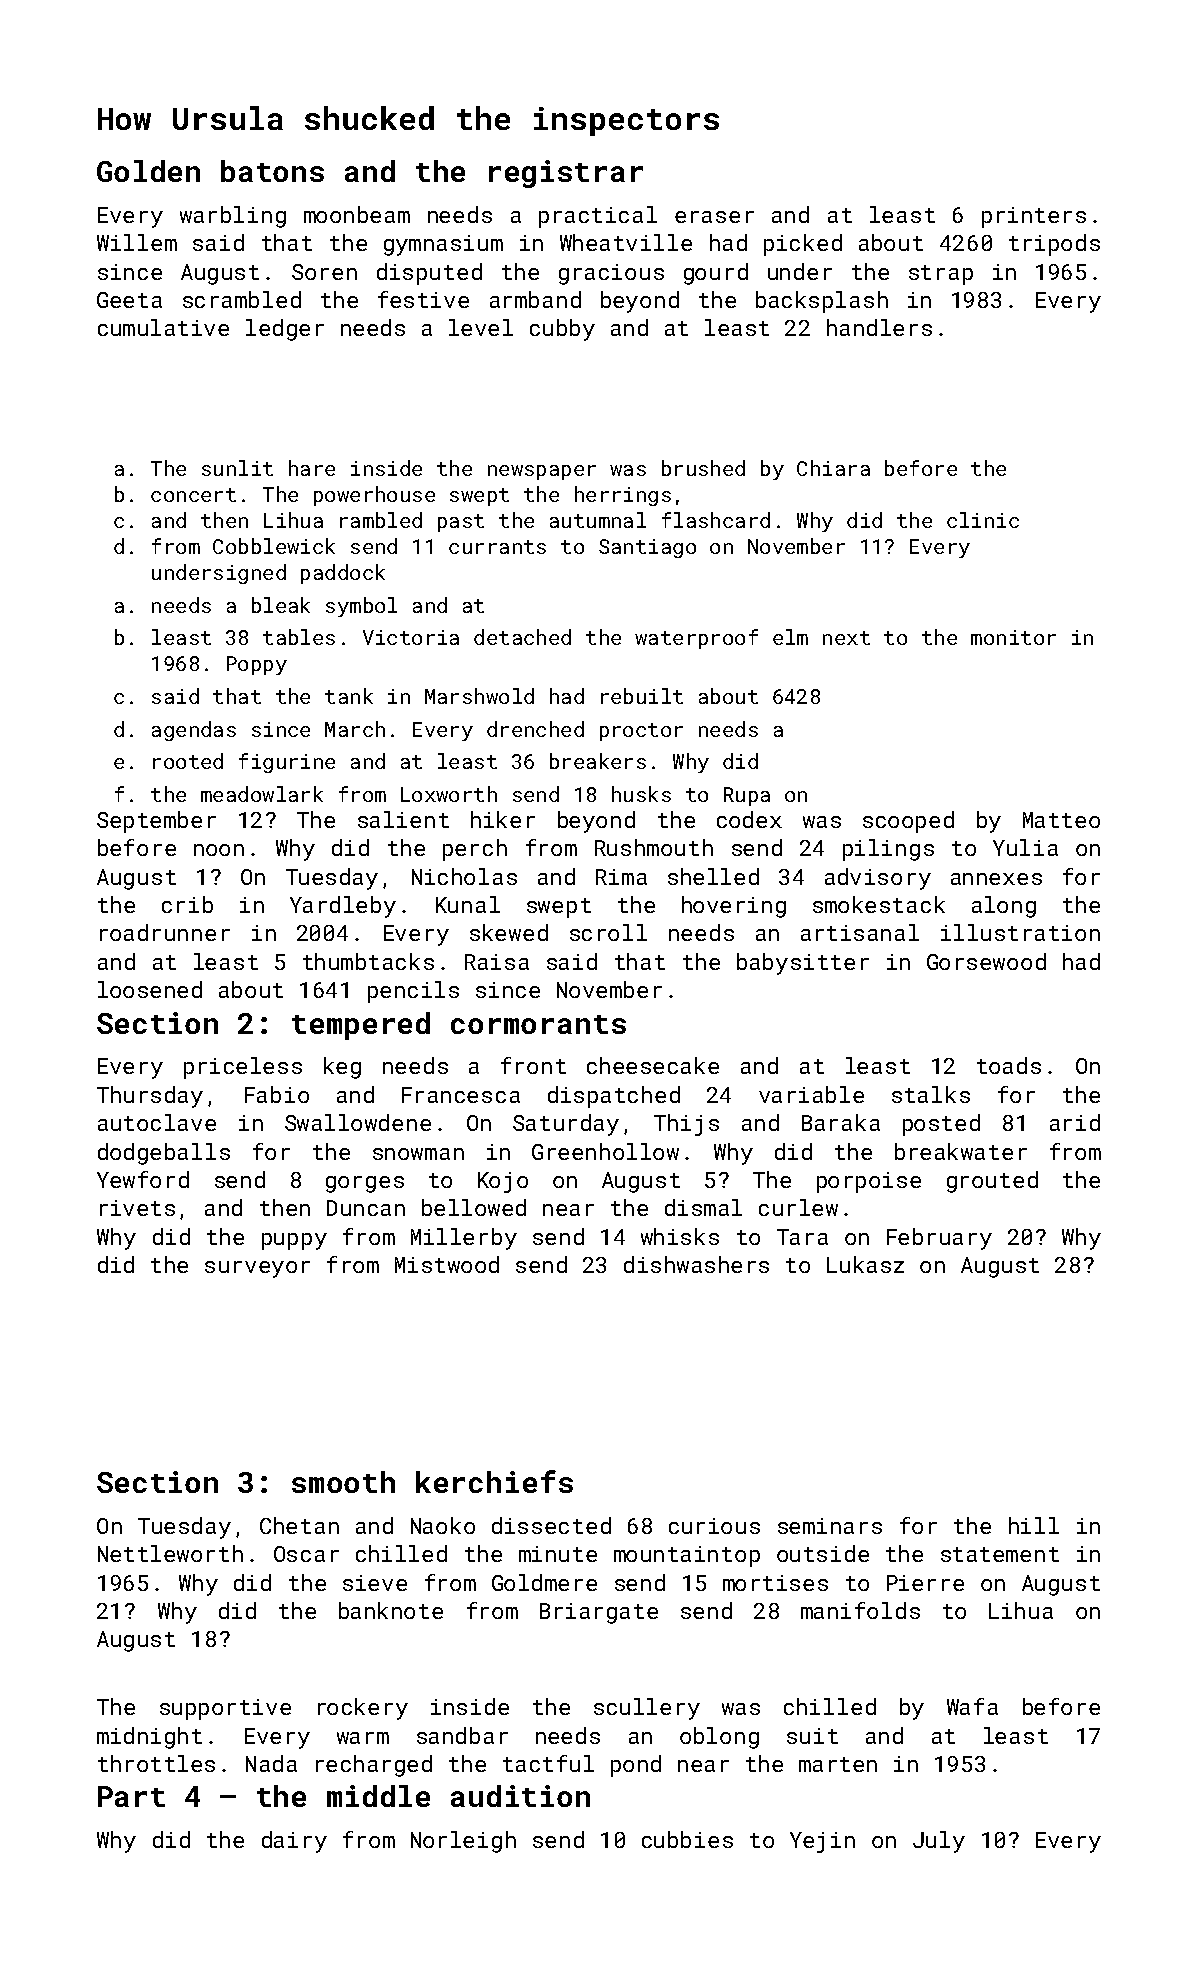 This image has width=1198, height=1973. I want to click on curious, so click(714, 1526).
